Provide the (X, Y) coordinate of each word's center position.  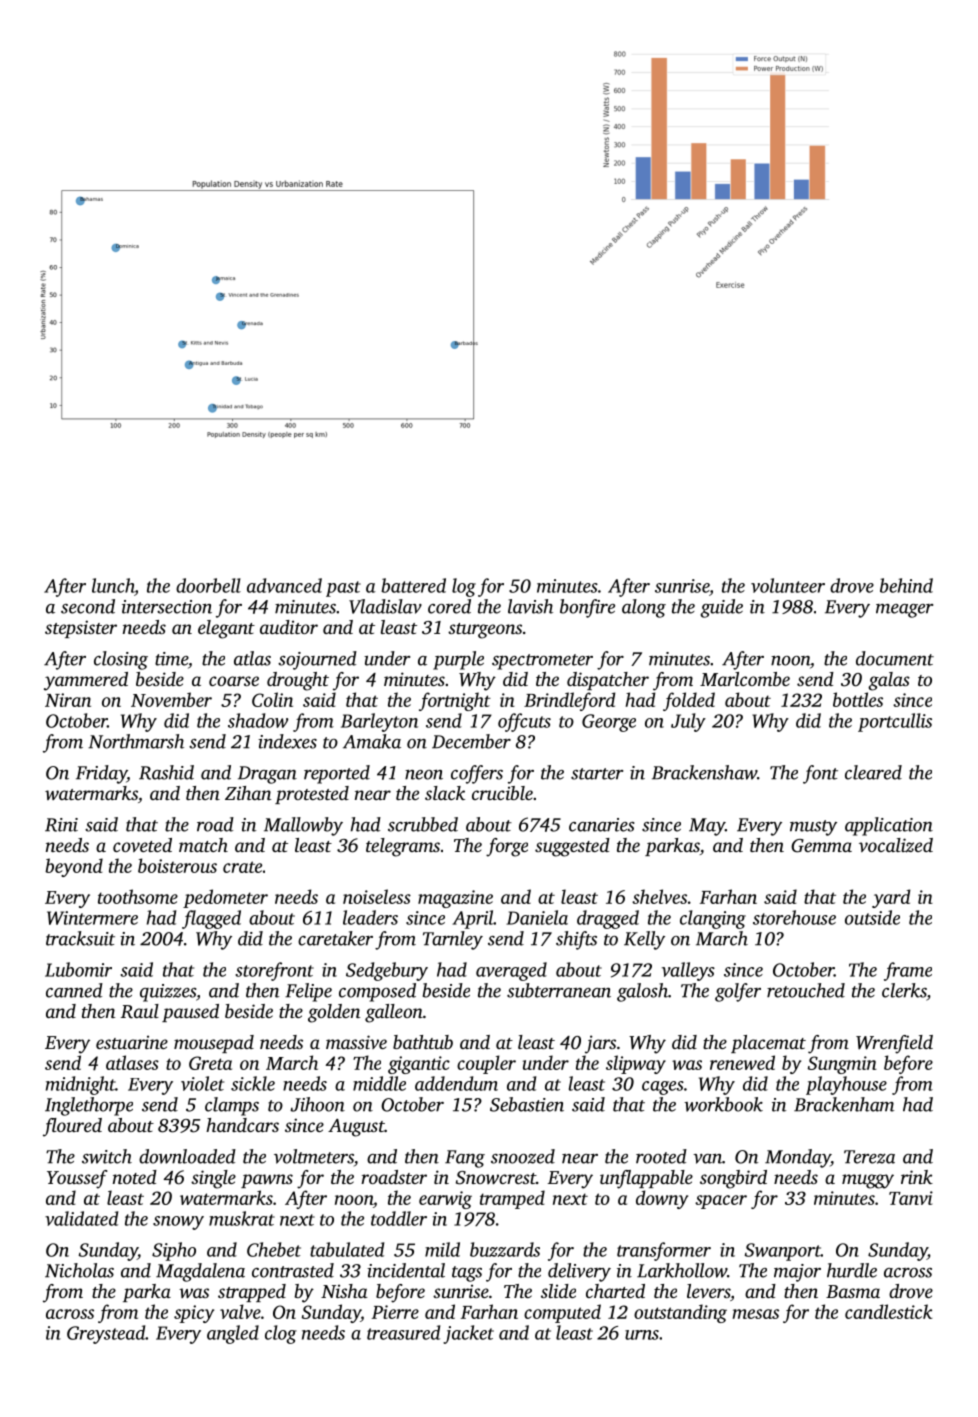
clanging (713, 919)
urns (642, 1335)
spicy (194, 1314)
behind (906, 585)
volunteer (788, 585)
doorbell (208, 585)
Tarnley (453, 940)
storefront (275, 971)
